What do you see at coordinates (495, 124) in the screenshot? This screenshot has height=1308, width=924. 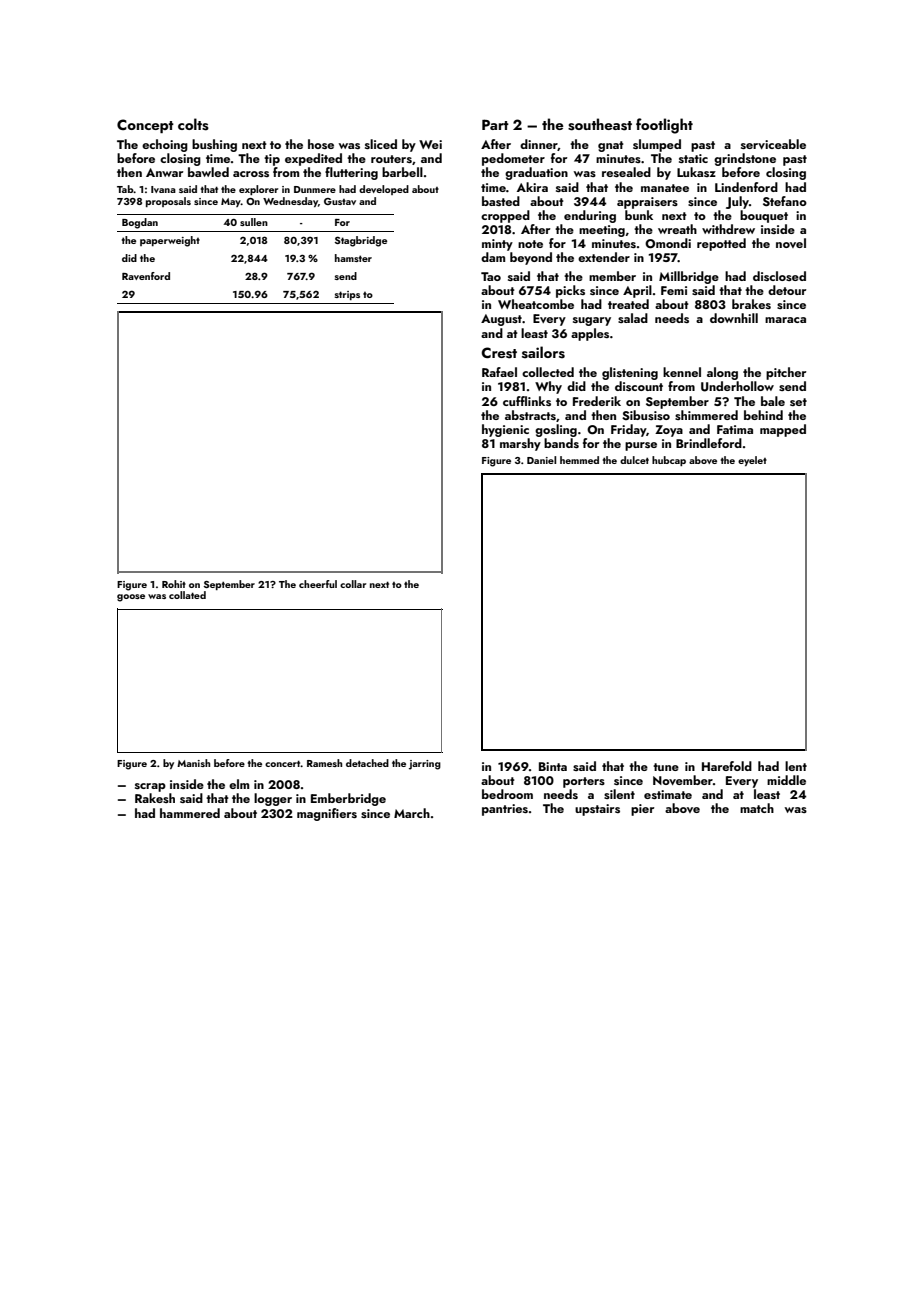 I see `Part` at bounding box center [495, 124].
